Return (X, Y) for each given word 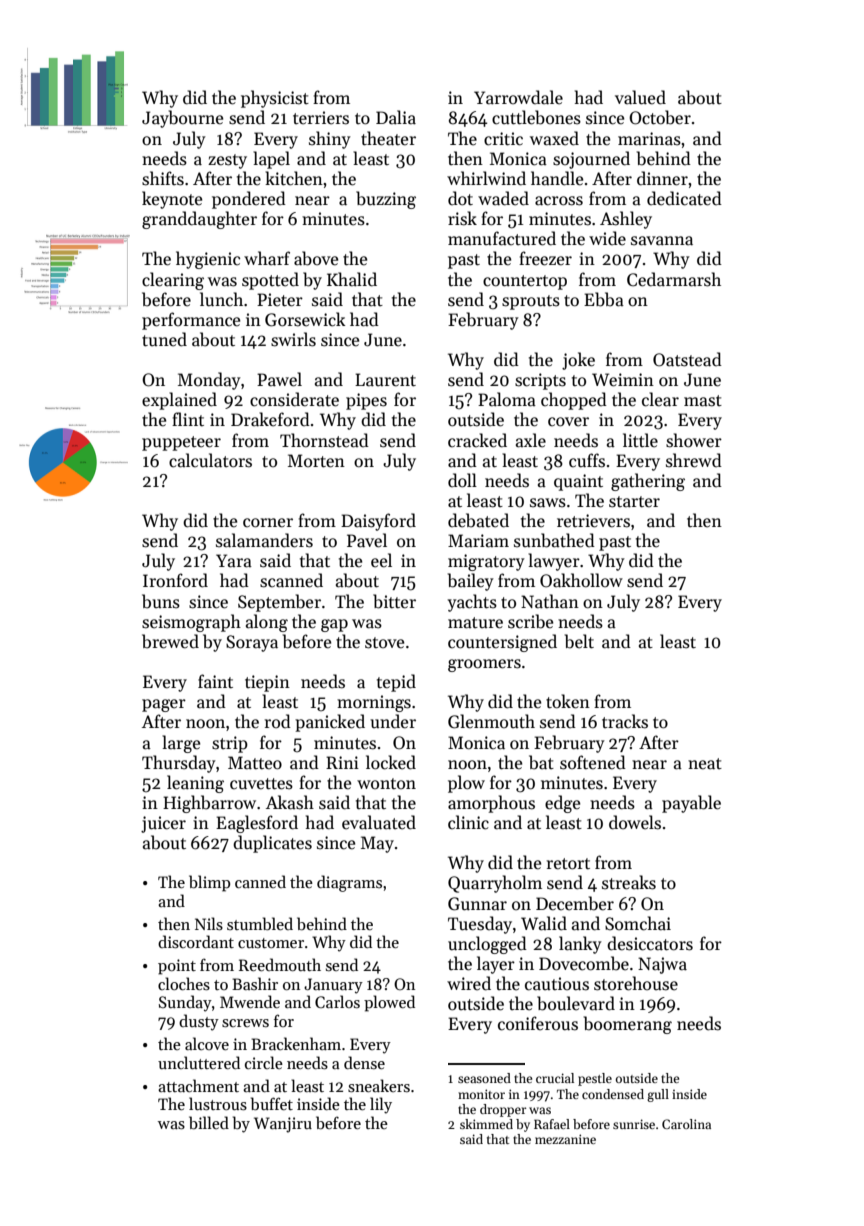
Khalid (352, 279)
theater (388, 138)
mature (475, 623)
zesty (227, 161)
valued (640, 97)
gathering (648, 482)
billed (209, 1123)
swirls (293, 339)
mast (703, 401)
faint (215, 681)
